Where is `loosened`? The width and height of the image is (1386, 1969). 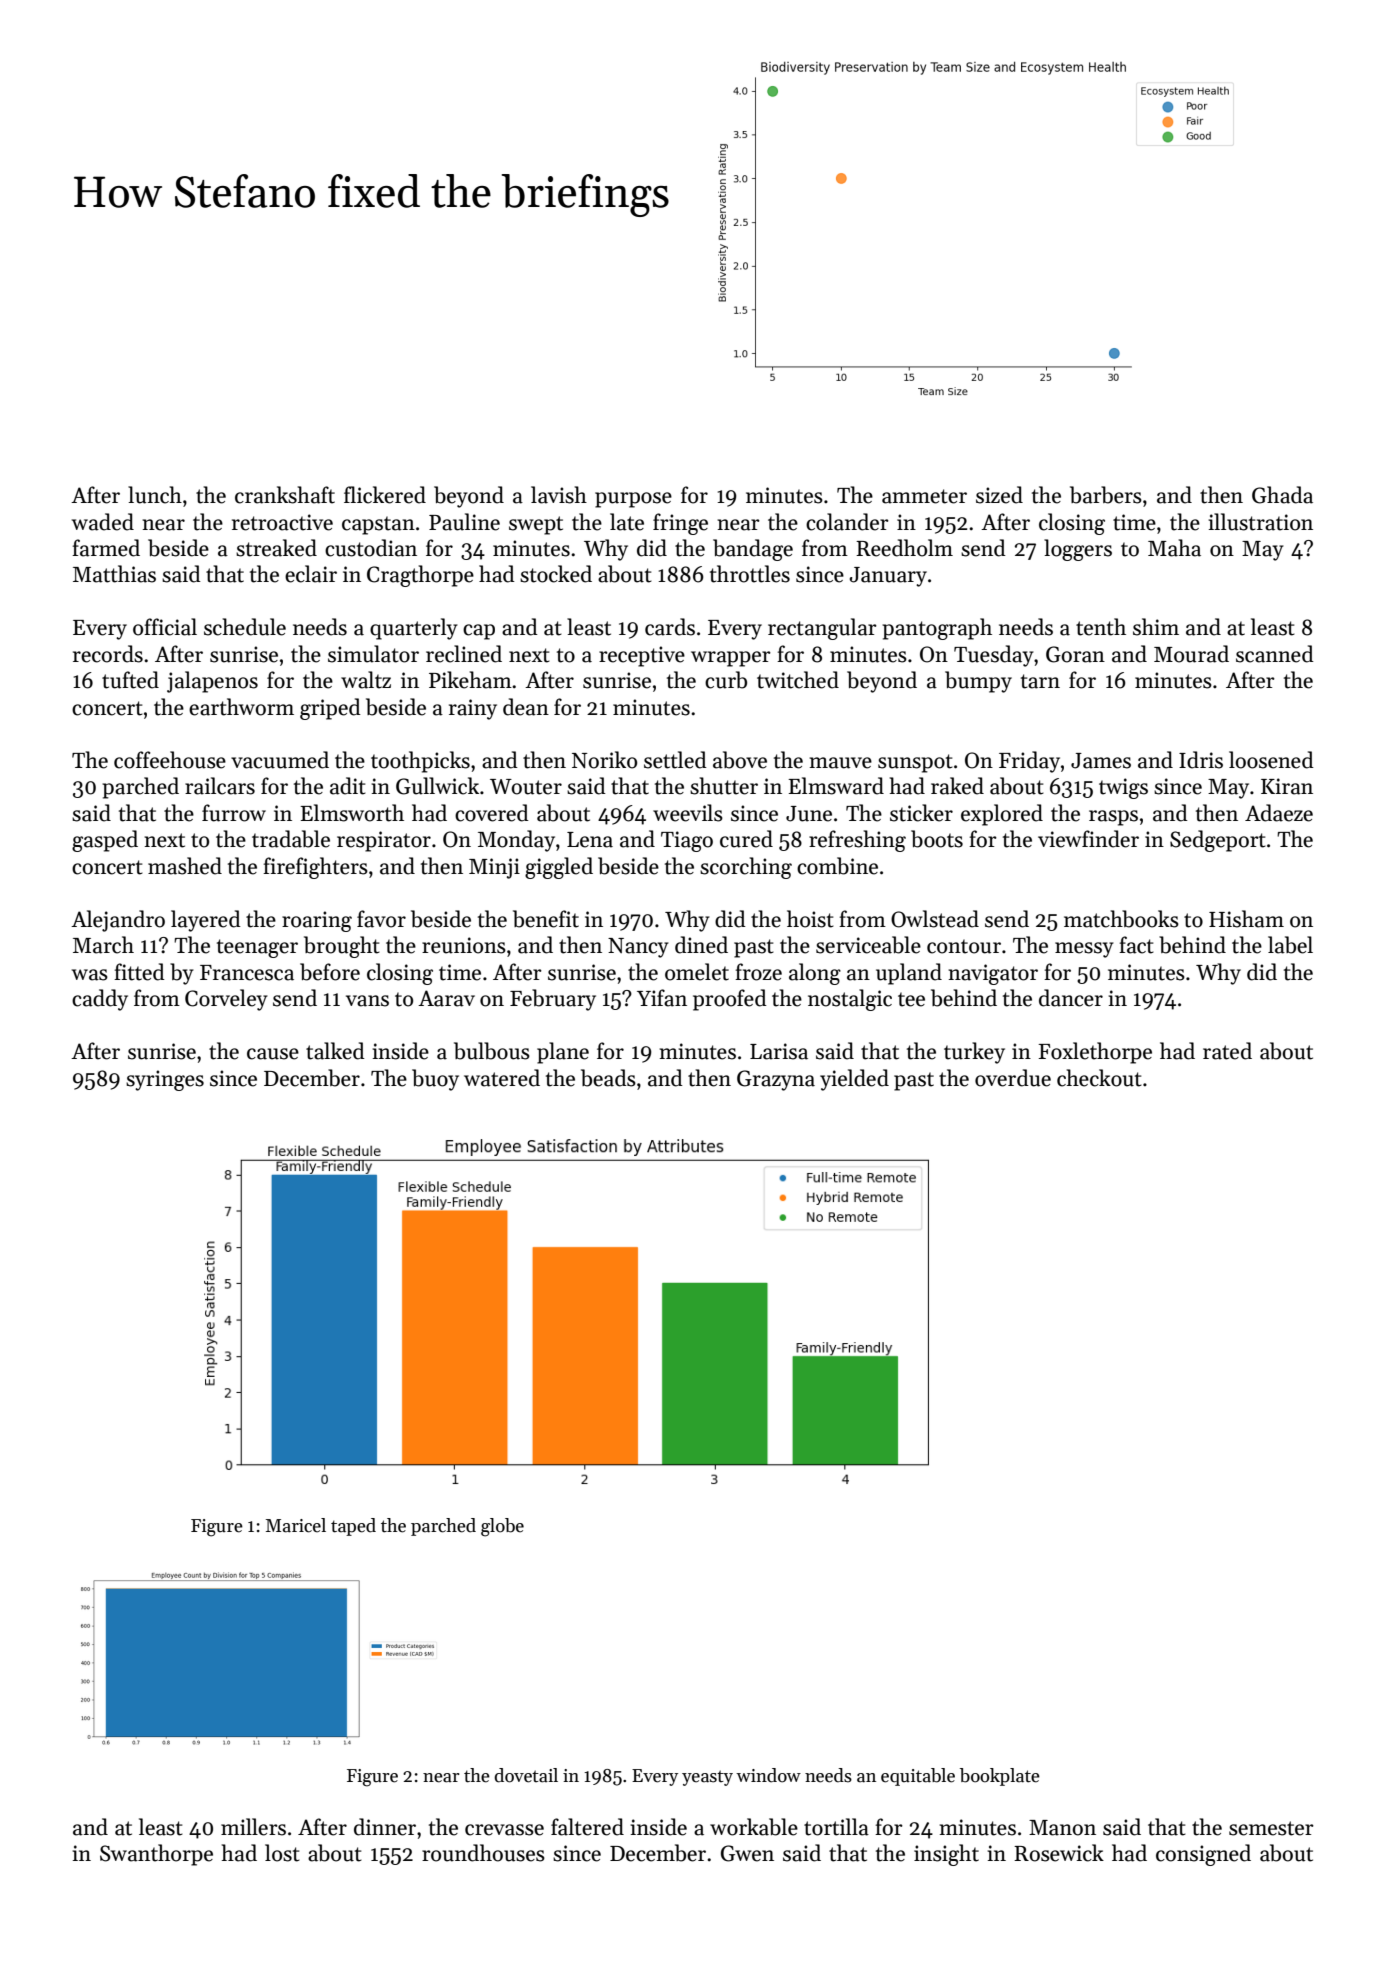 loosened is located at coordinates (1271, 760).
